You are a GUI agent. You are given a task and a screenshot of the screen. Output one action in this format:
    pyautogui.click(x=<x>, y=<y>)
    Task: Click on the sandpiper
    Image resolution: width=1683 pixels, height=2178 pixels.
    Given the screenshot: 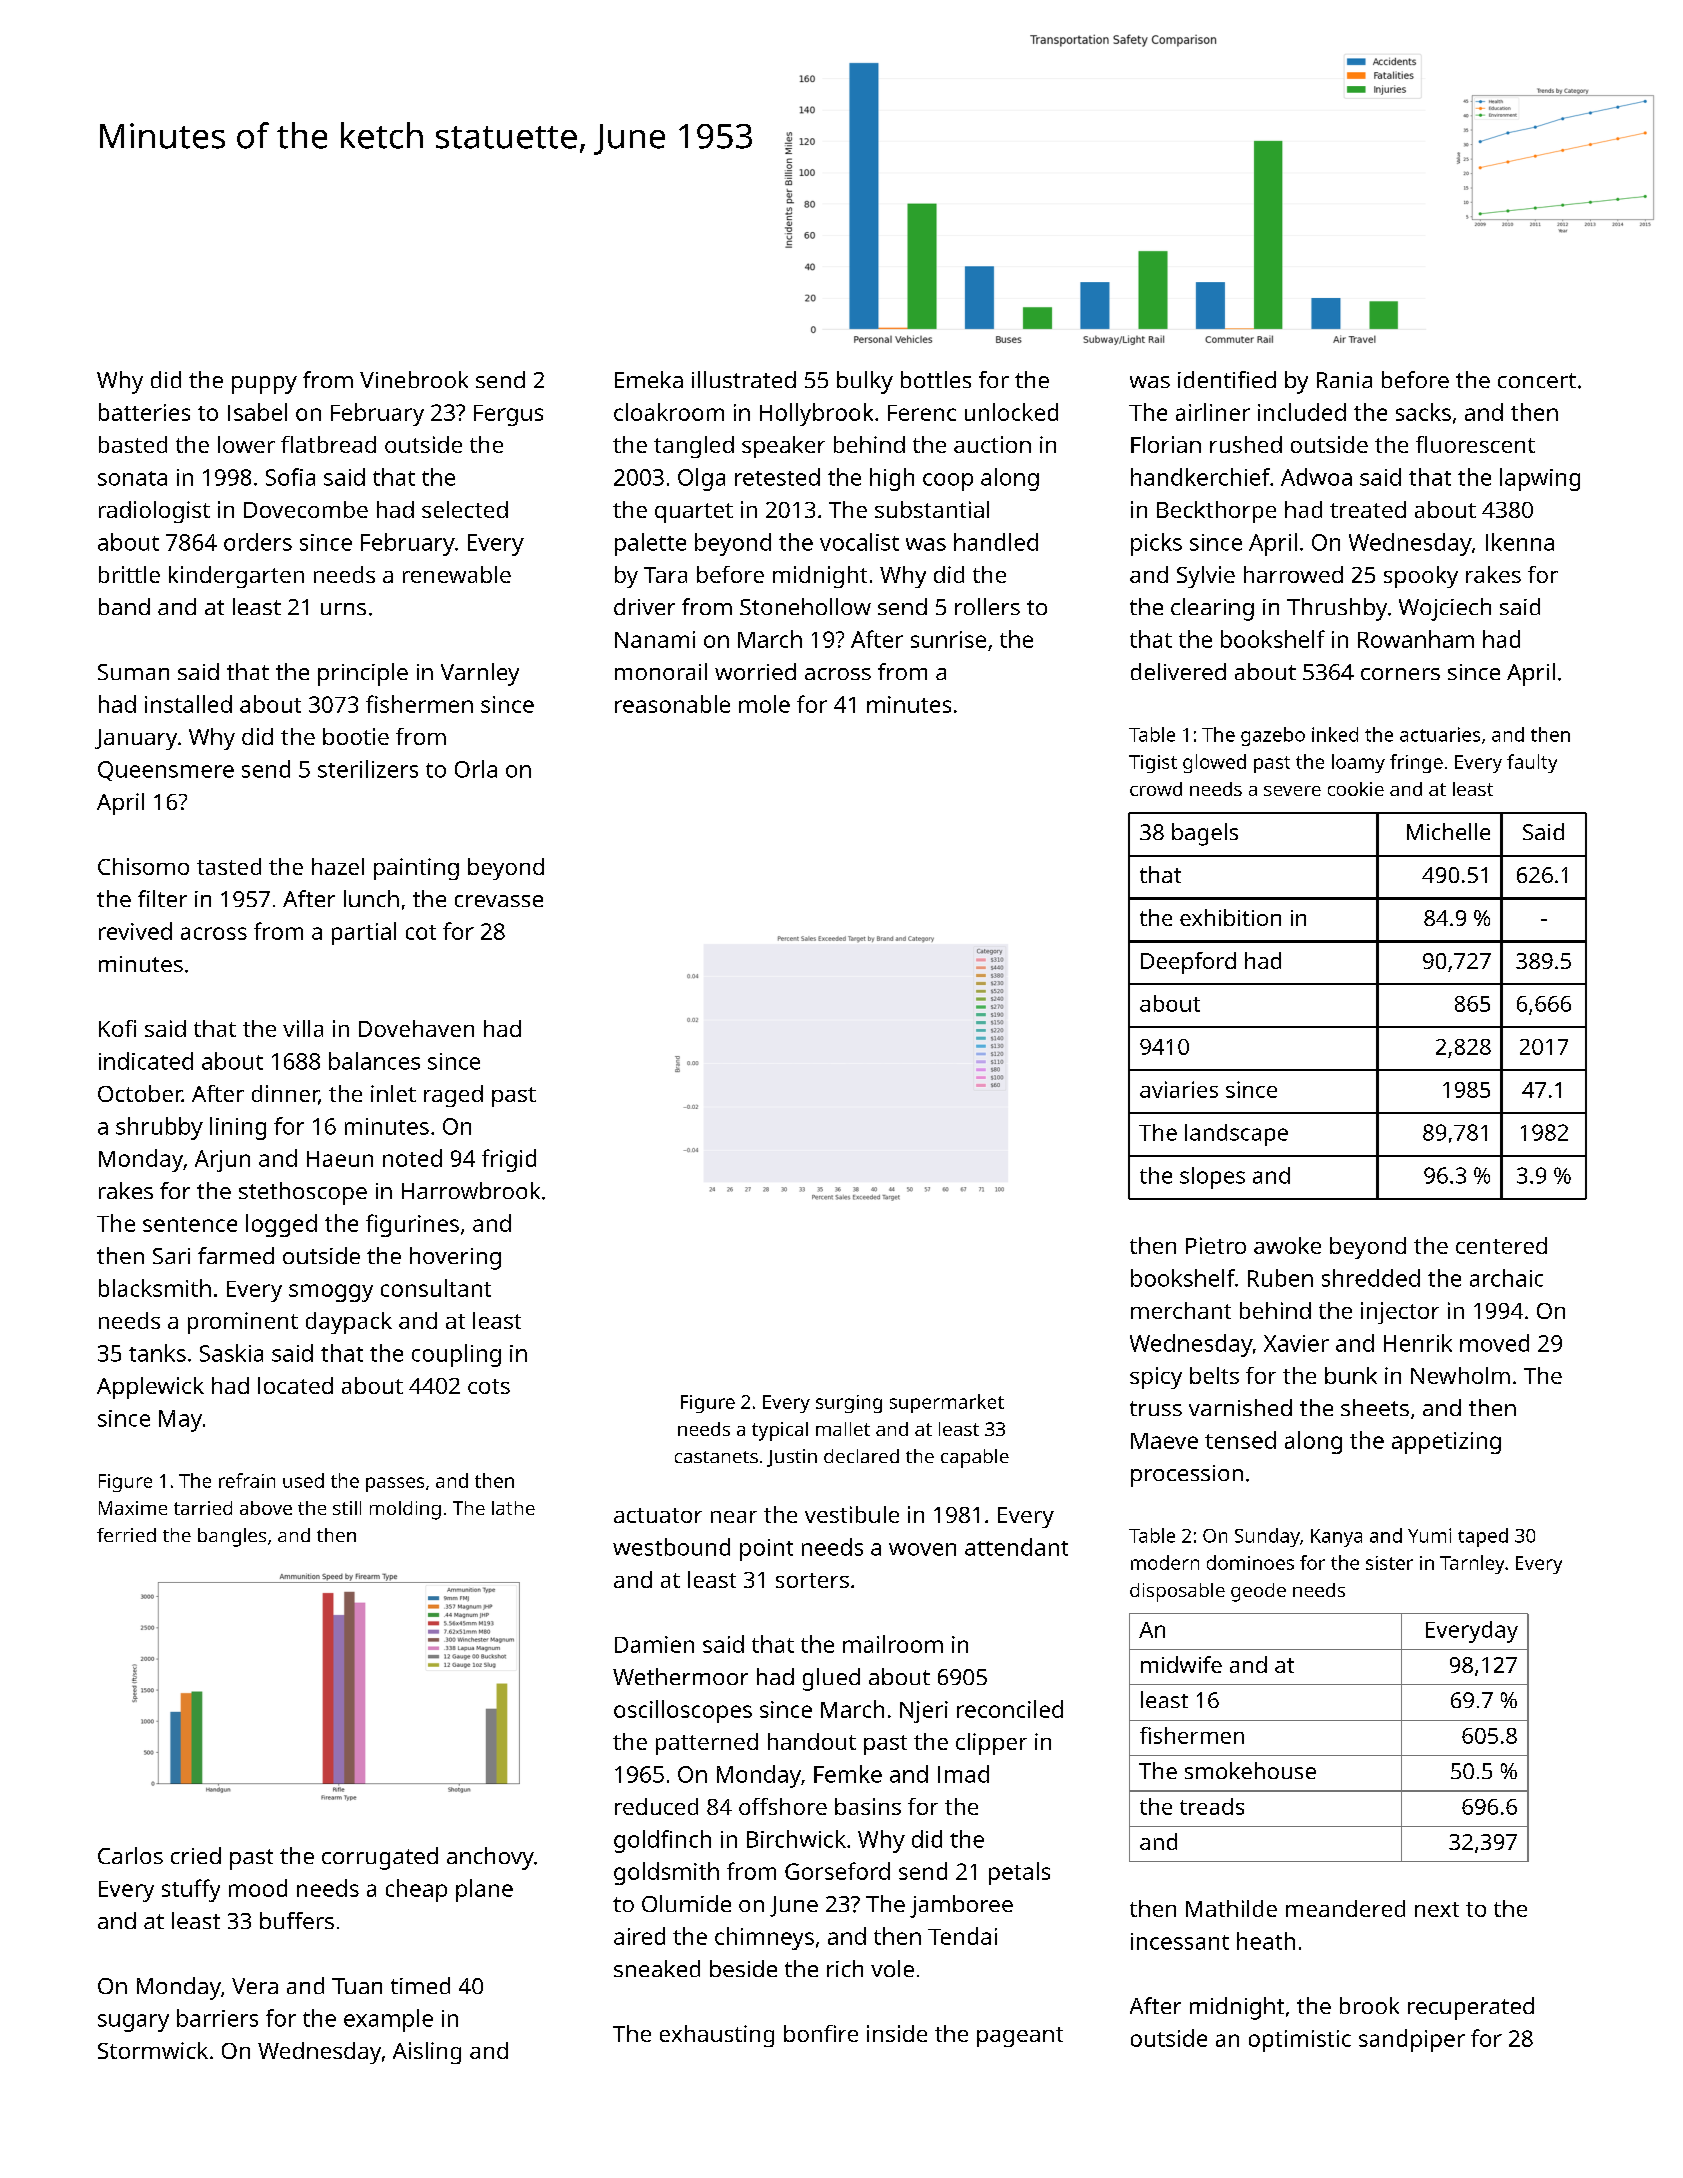 What is the action you would take?
    pyautogui.click(x=1412, y=2040)
